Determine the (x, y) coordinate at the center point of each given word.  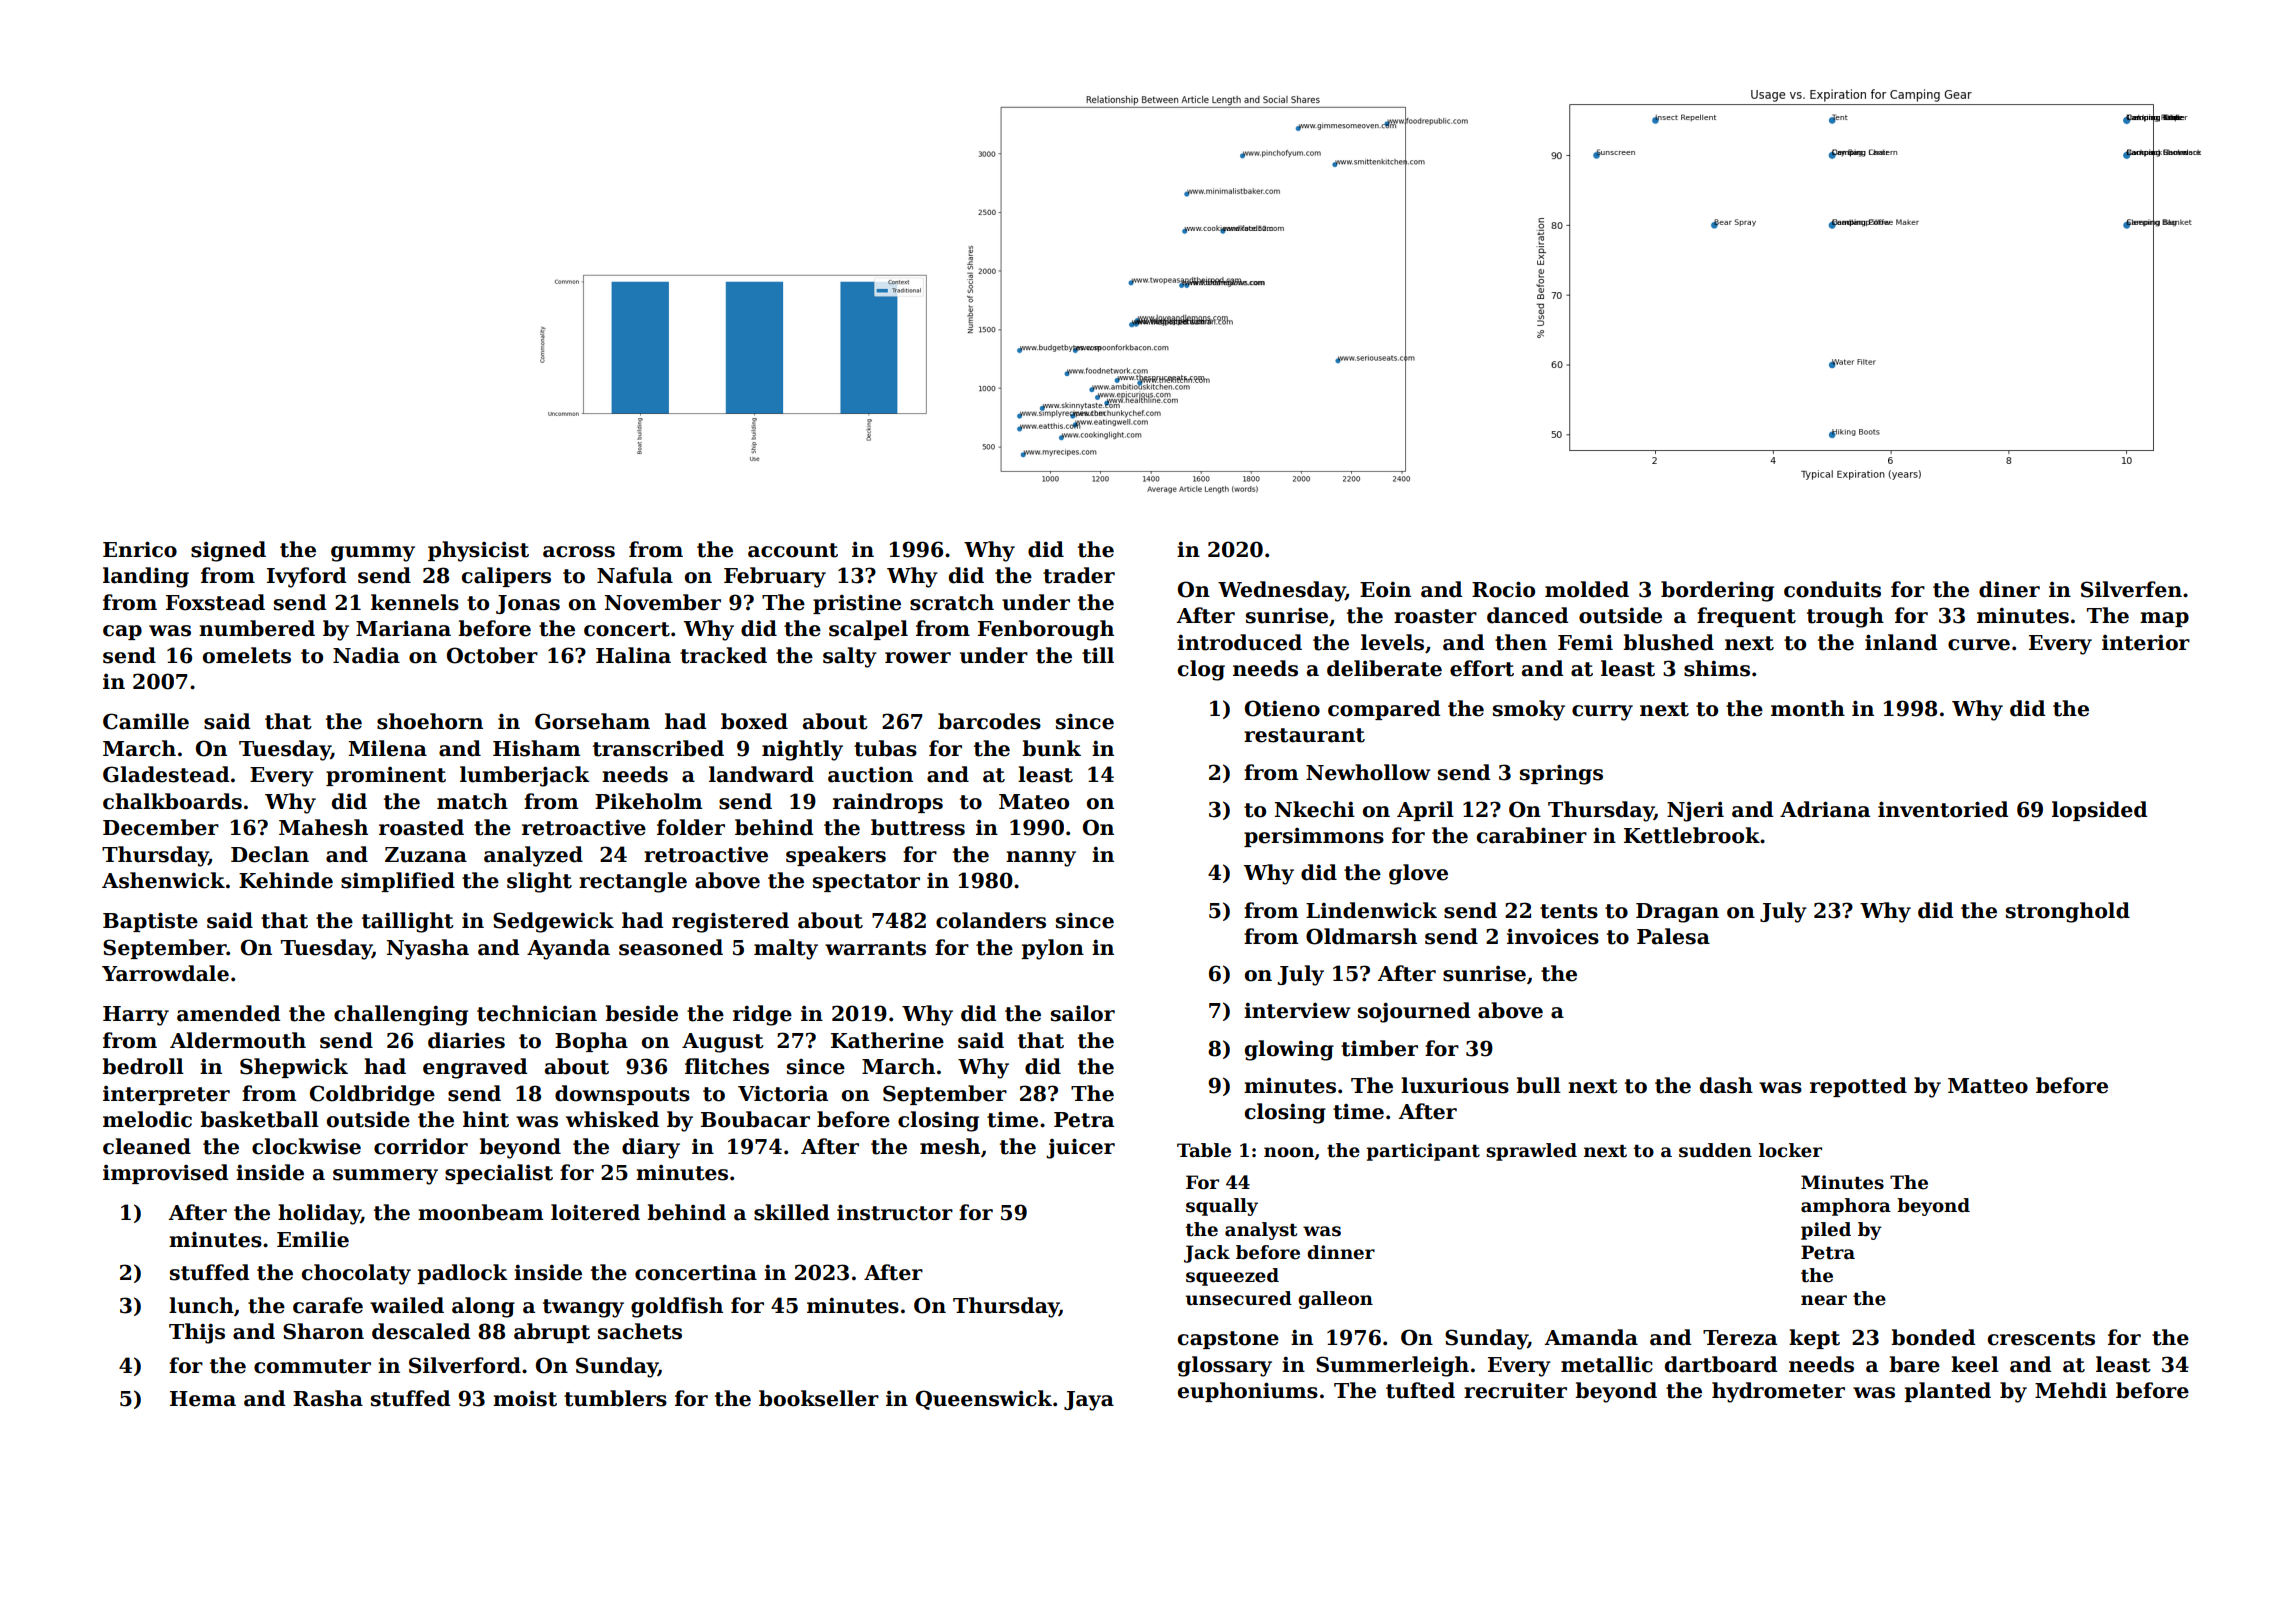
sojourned (1414, 1012)
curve (1979, 645)
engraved (475, 1068)
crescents (2041, 1338)
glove (1418, 874)
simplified (398, 882)
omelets (247, 655)
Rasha (328, 1398)
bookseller (819, 1398)
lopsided (2099, 811)
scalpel (868, 630)
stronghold (2068, 912)
